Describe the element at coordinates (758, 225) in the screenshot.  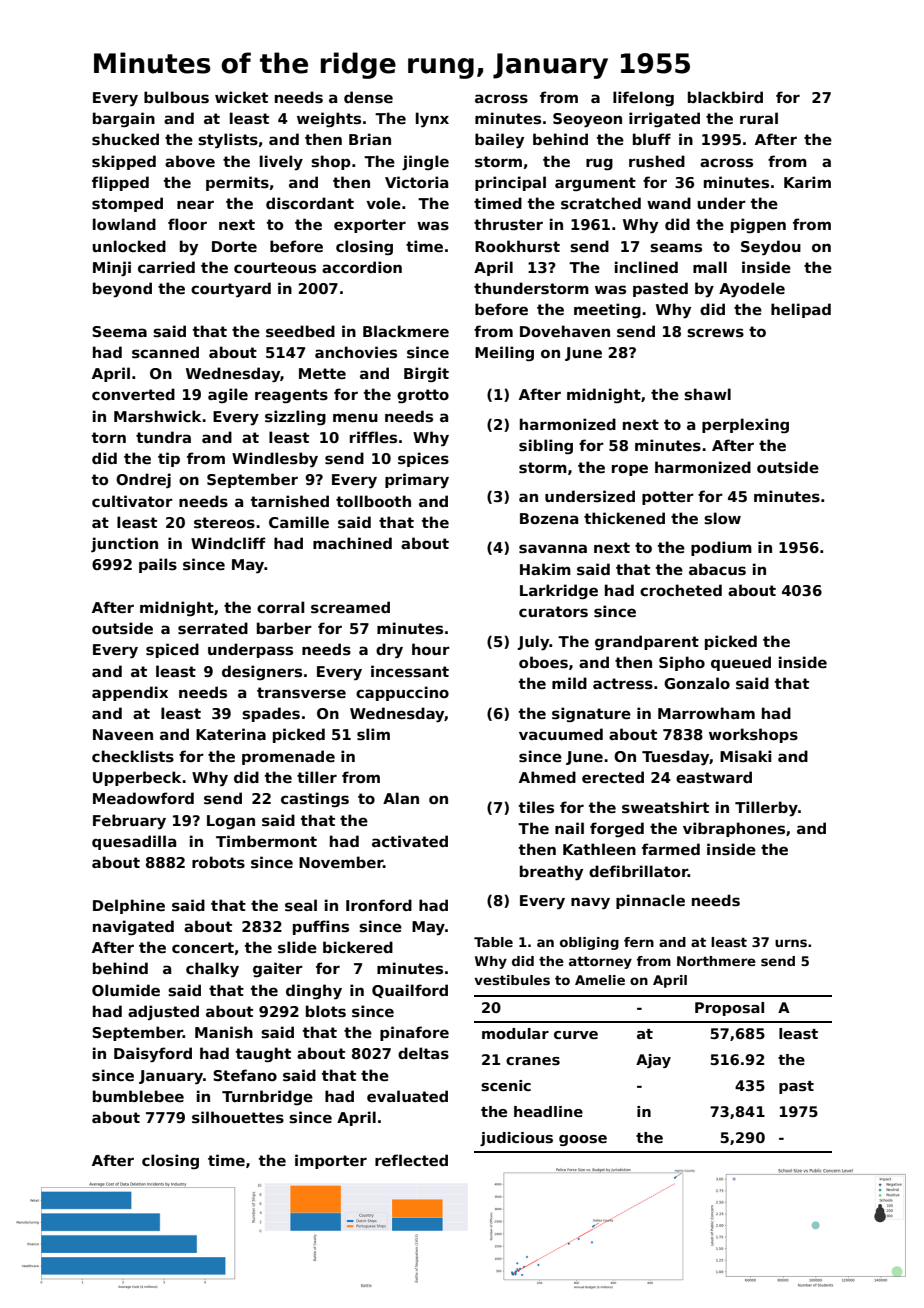
I see `pigpen` at that location.
